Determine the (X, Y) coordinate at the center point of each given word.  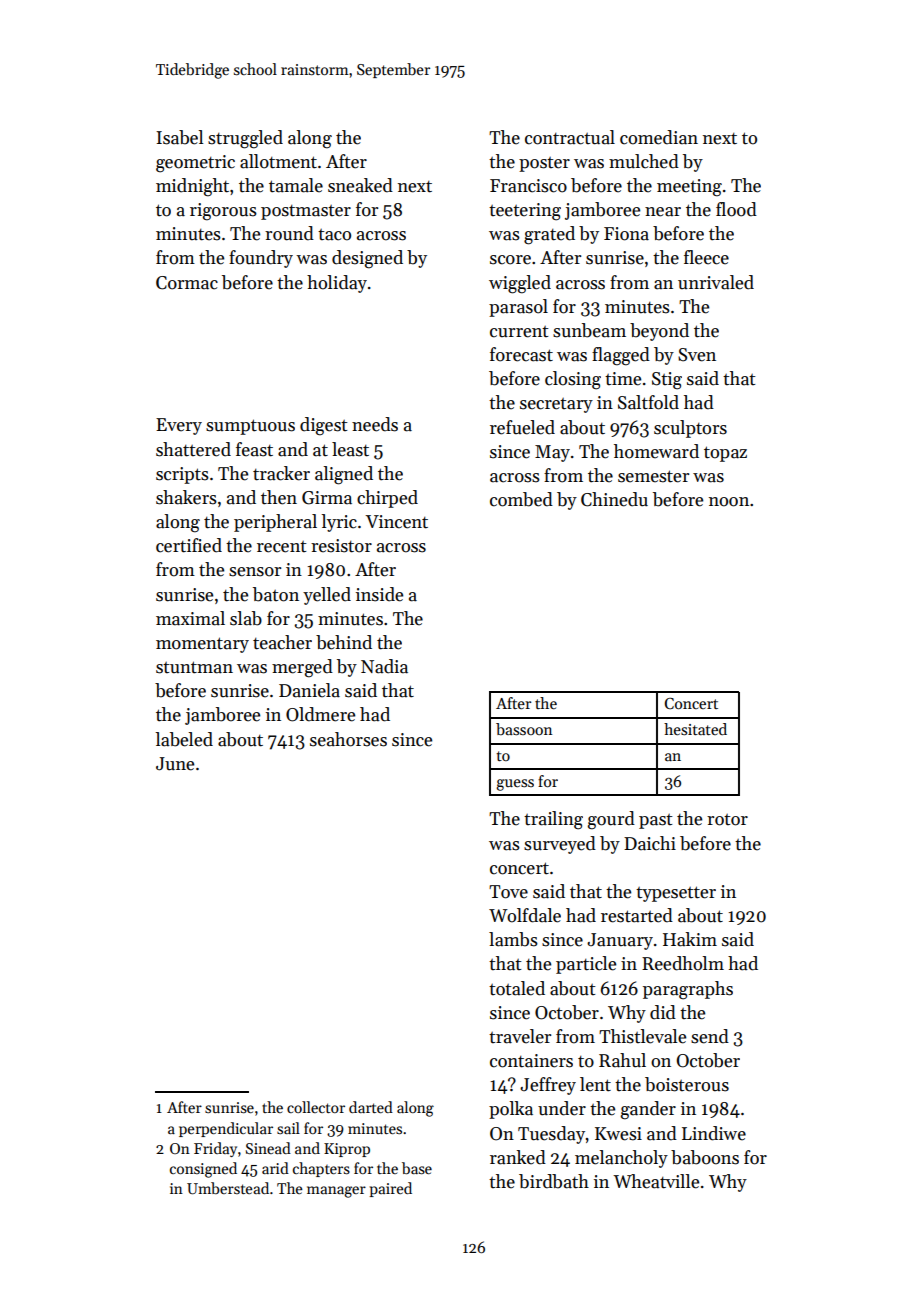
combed (521, 499)
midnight (192, 187)
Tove (508, 892)
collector (316, 1107)
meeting (689, 188)
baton (276, 594)
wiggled (520, 284)
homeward (656, 451)
